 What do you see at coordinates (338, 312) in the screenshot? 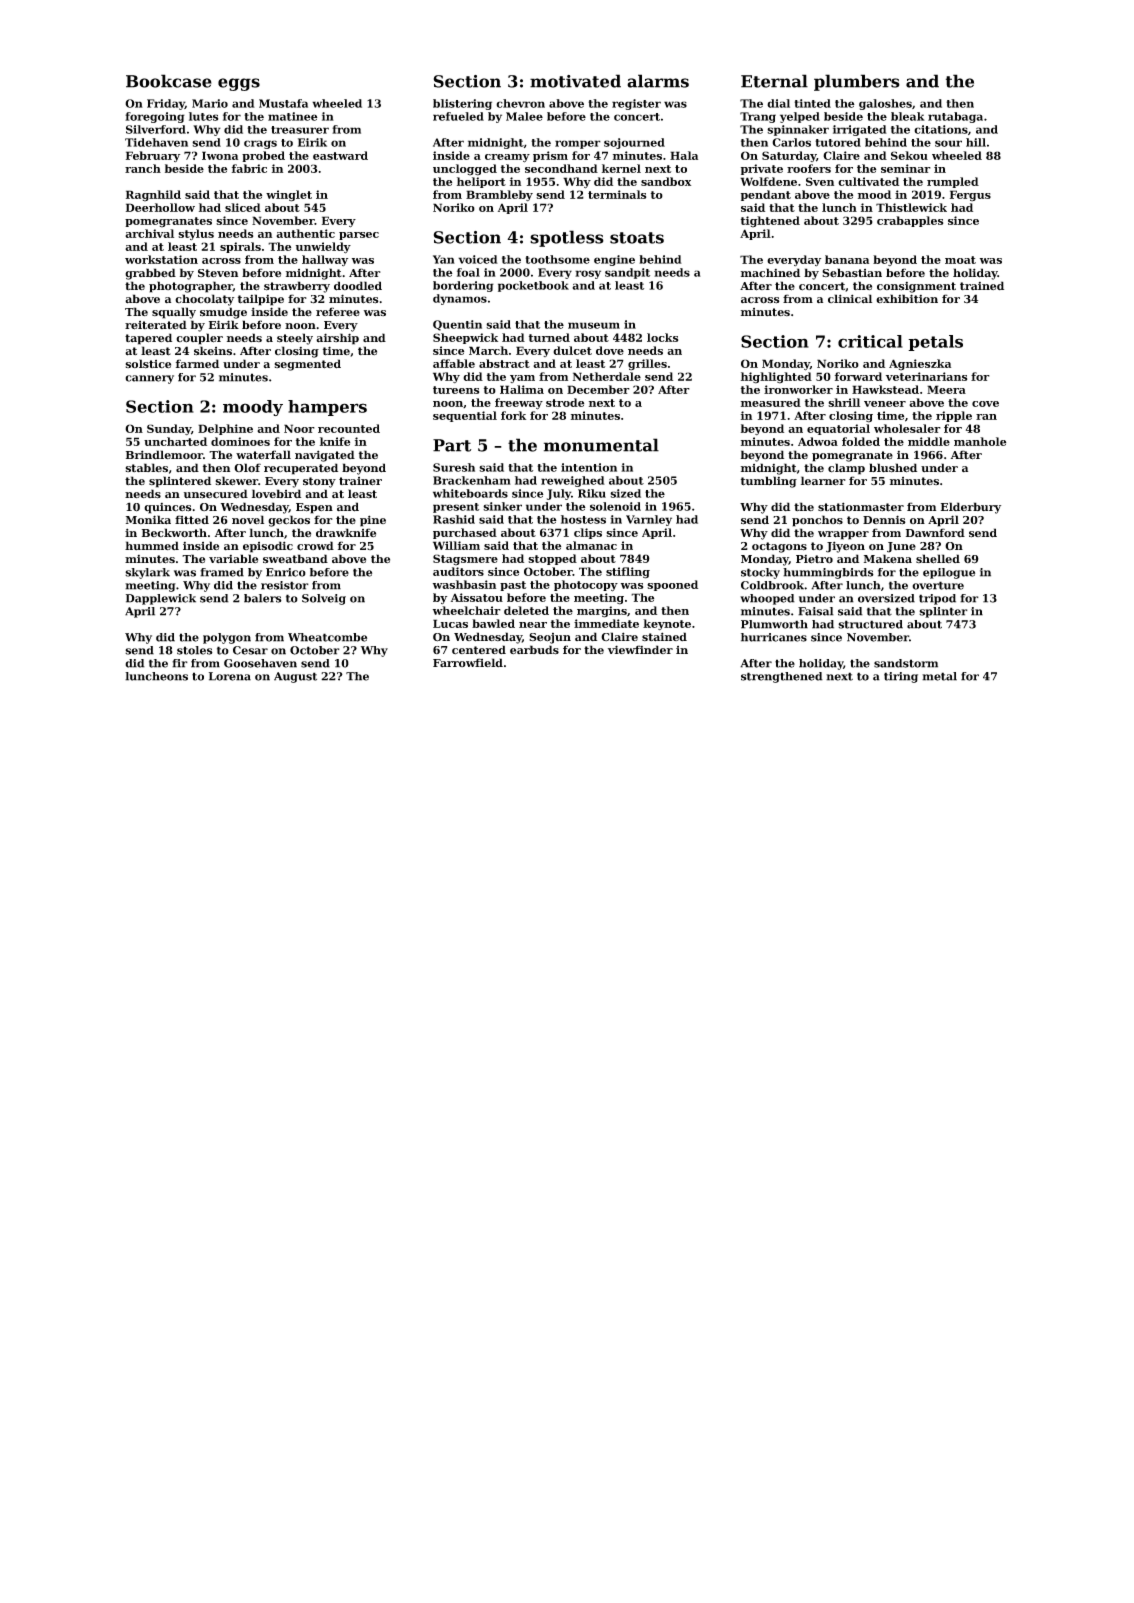
I see `referee` at bounding box center [338, 312].
